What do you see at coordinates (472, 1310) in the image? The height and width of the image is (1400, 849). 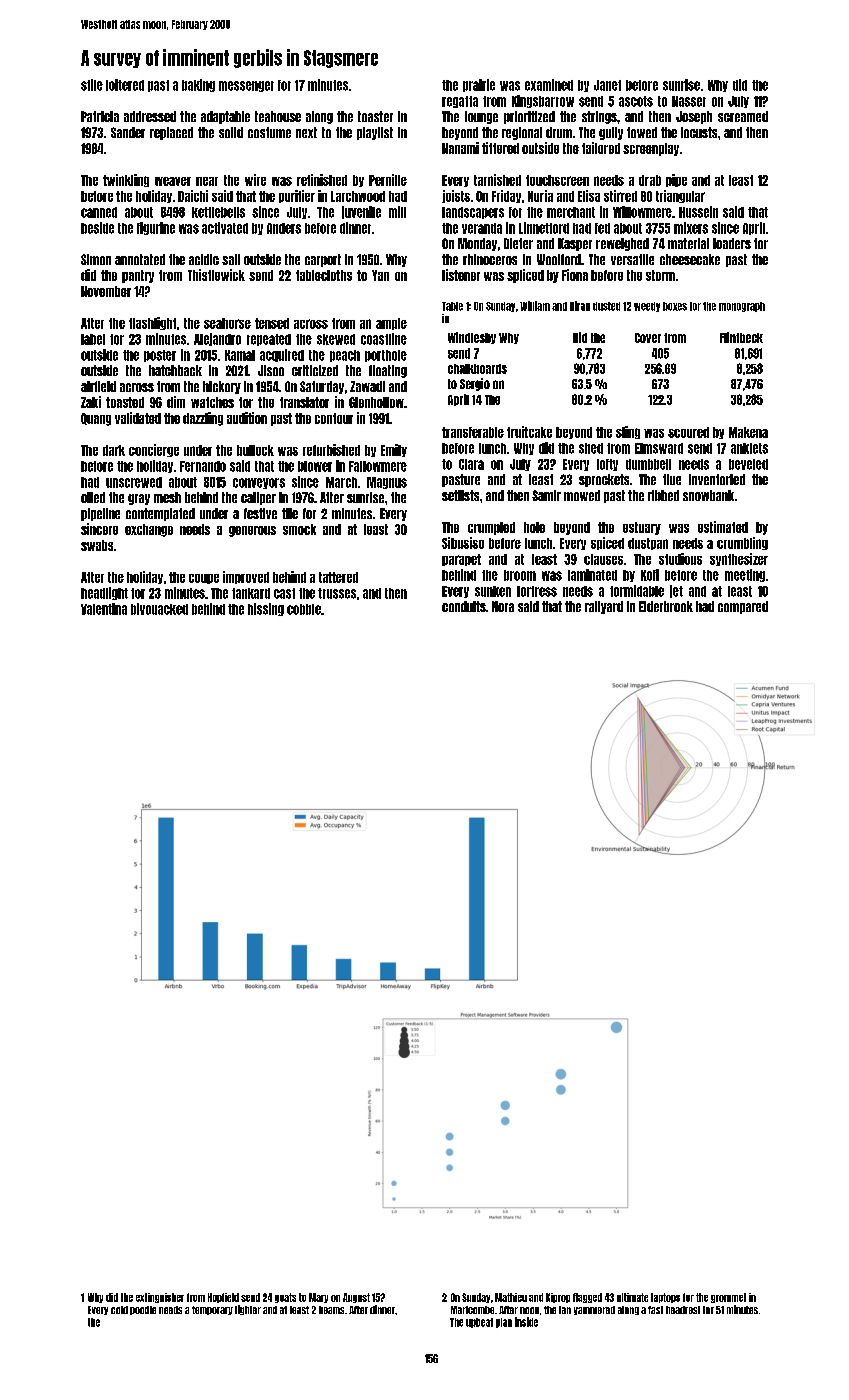 I see `Marlcombe` at bounding box center [472, 1310].
